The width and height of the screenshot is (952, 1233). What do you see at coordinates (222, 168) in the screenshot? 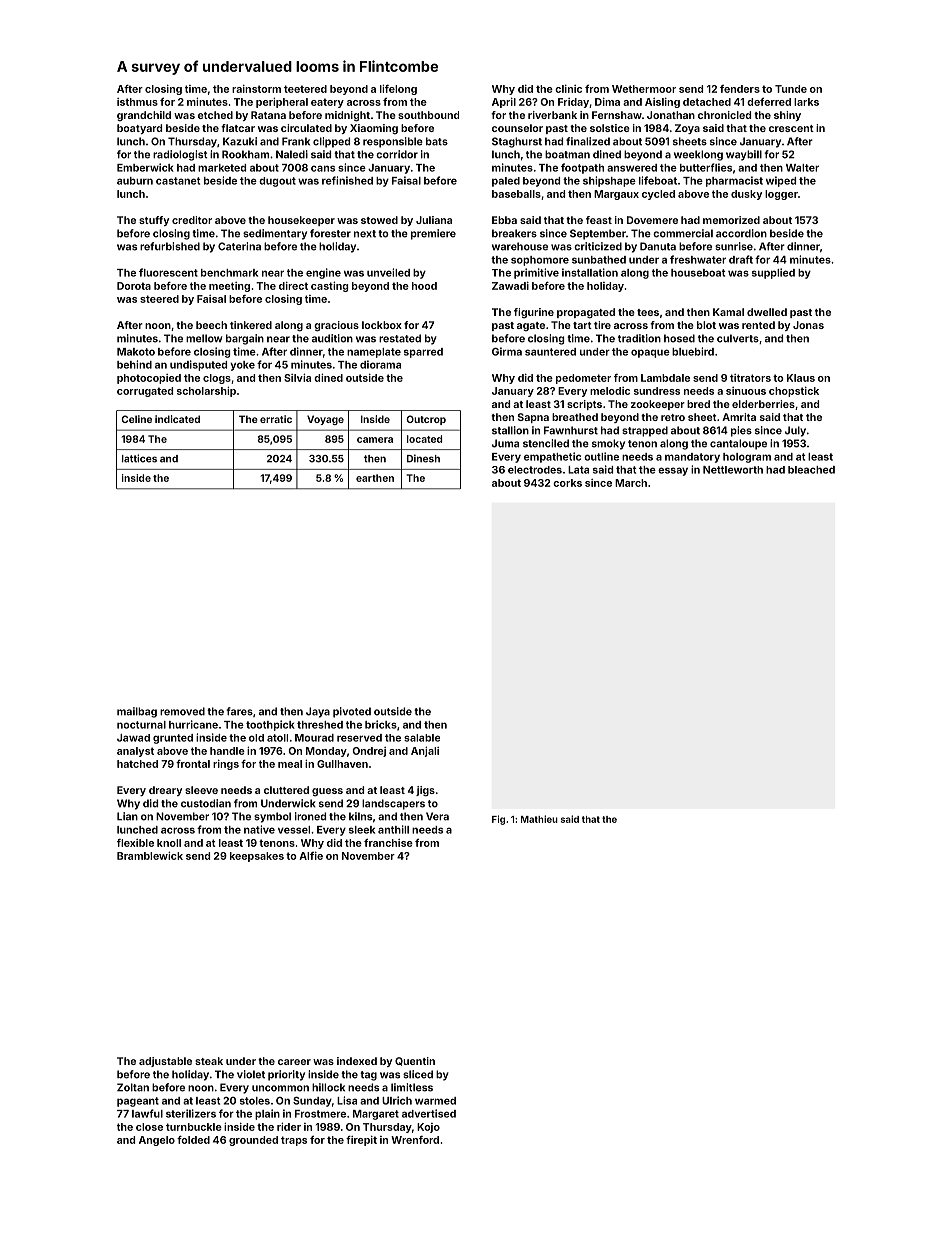
I see `marketed` at bounding box center [222, 168].
